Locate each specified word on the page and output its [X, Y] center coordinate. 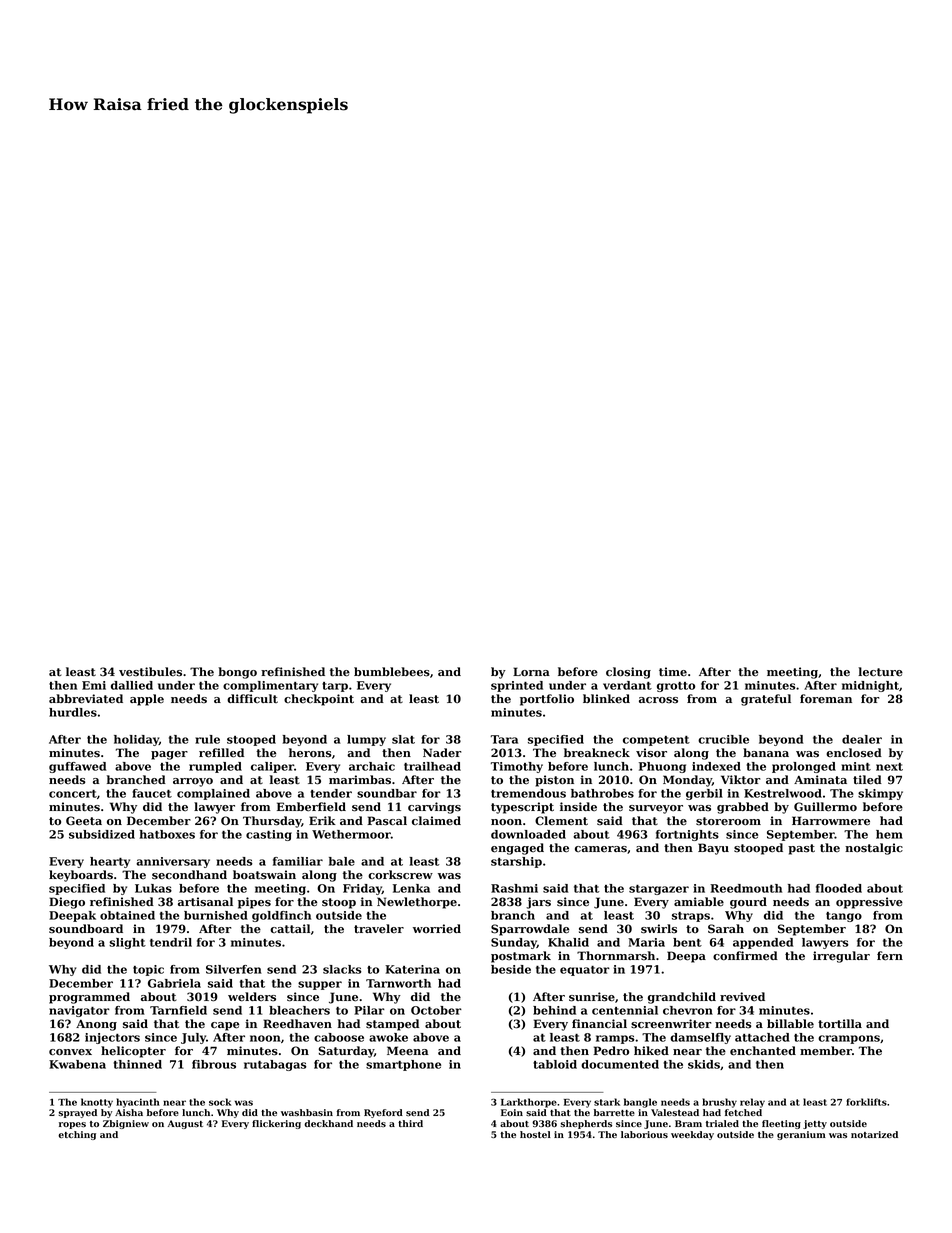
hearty [110, 862]
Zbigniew [126, 1124]
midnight [870, 686]
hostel [535, 1134]
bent [687, 942]
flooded [839, 888]
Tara [504, 739]
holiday [136, 740]
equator [585, 971]
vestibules [150, 672]
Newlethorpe [417, 903]
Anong [96, 1025]
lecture [880, 672]
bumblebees [392, 672]
